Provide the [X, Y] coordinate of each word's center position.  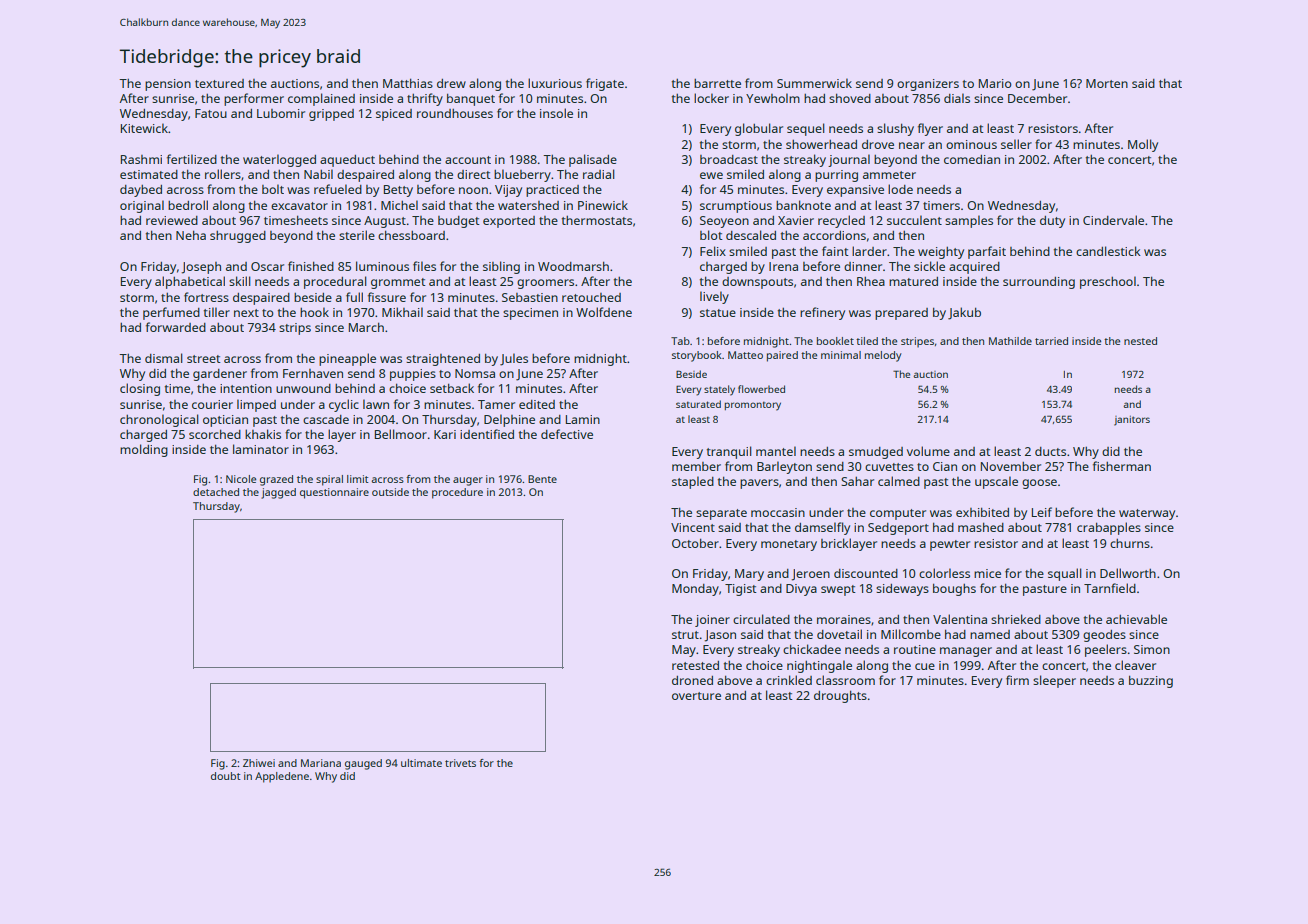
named [990, 634]
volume [928, 451]
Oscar [267, 266]
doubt [226, 776]
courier [212, 404]
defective [567, 434]
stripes [917, 342]
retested [695, 665]
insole [556, 113]
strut [685, 635]
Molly [1143, 145]
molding [144, 450]
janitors [1132, 421]
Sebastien [530, 297]
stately [719, 390]
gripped [331, 115]
